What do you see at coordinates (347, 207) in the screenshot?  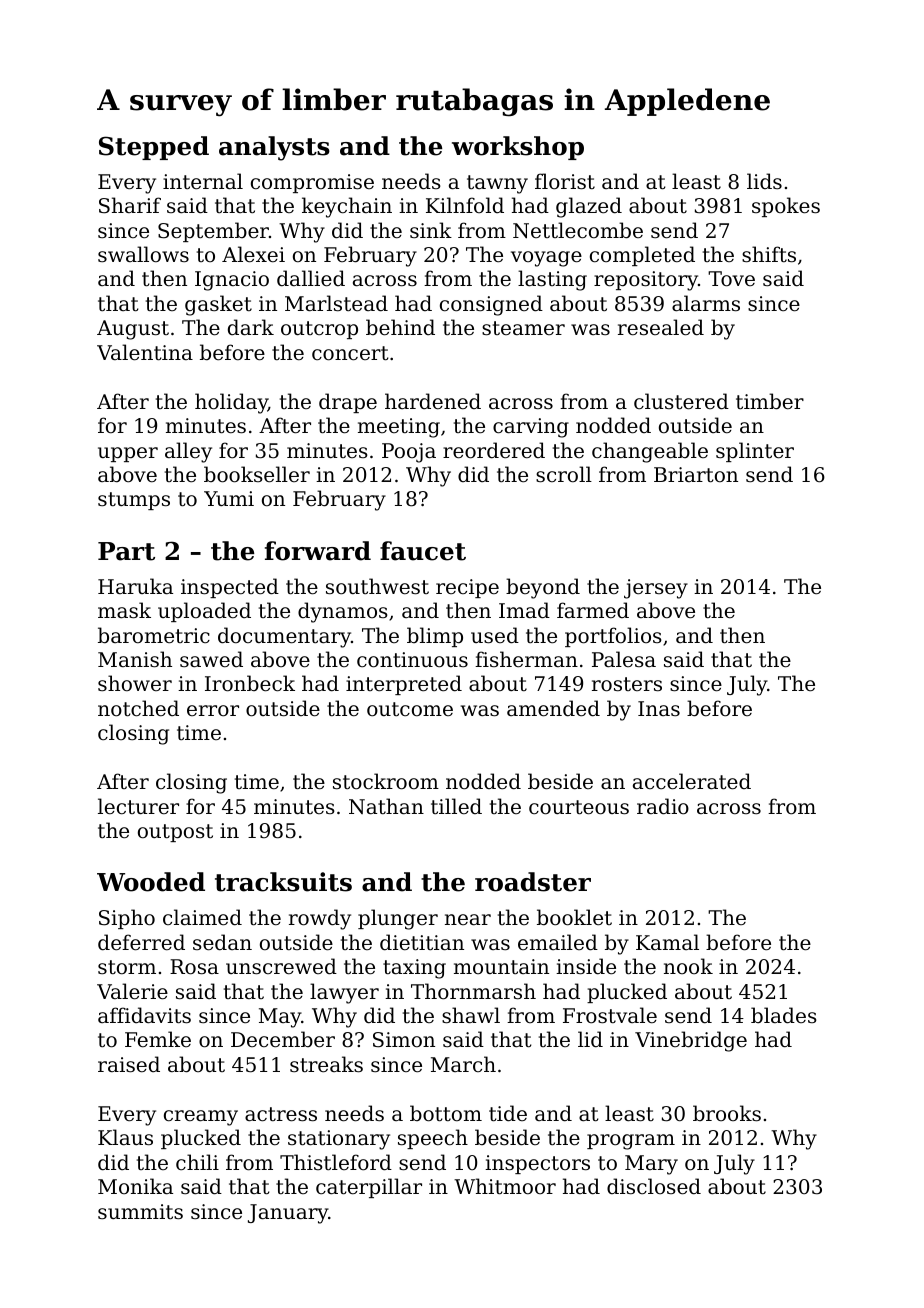 I see `keychain` at bounding box center [347, 207].
